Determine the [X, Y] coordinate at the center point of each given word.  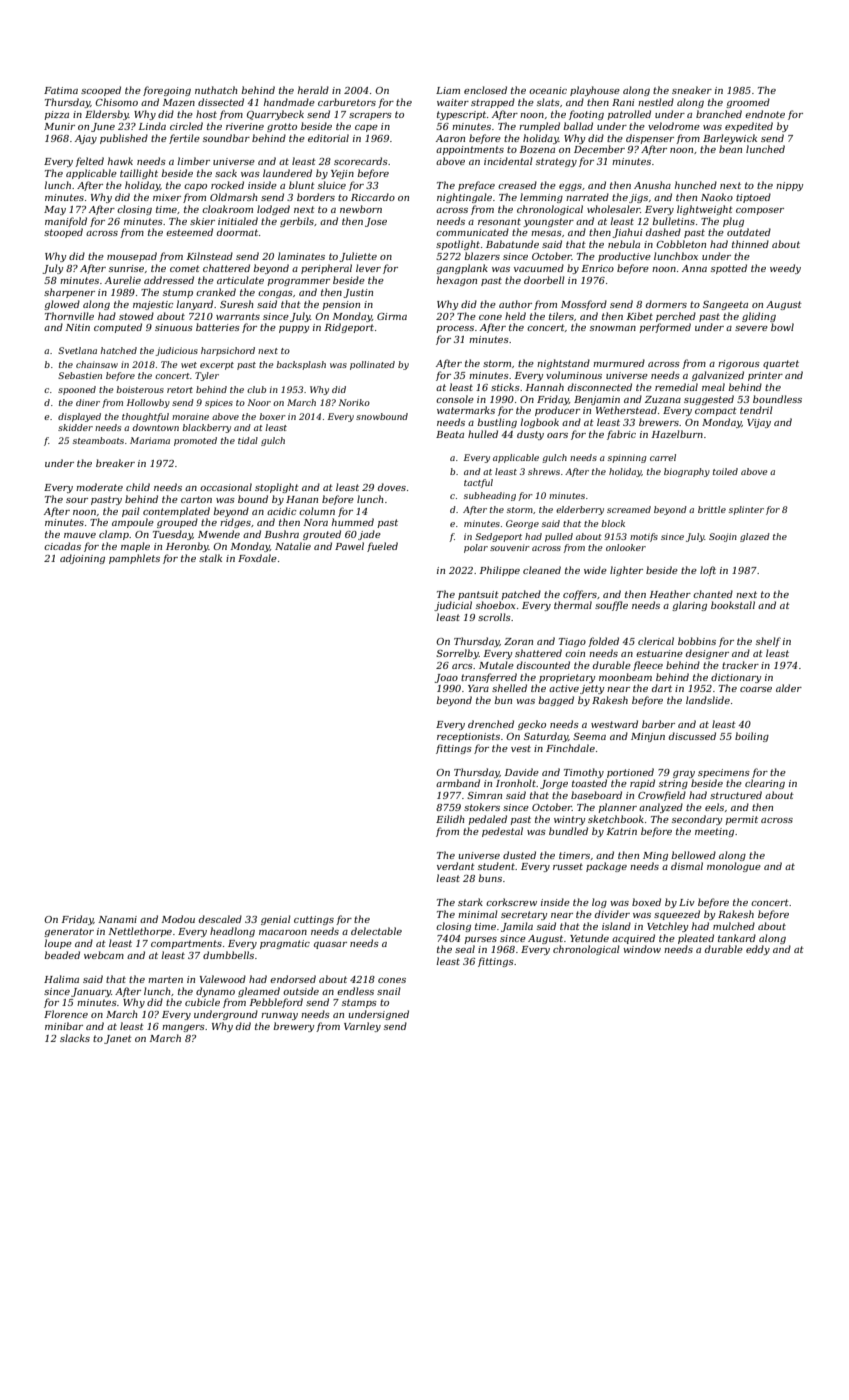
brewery [294, 1027]
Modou [178, 919]
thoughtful [145, 417]
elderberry [580, 510]
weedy [785, 269]
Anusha [652, 185]
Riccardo [373, 197]
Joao [446, 678]
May [55, 210]
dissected [221, 102]
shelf [768, 642]
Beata [450, 434]
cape [366, 128]
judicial [453, 606]
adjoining [82, 559]
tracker [740, 665]
